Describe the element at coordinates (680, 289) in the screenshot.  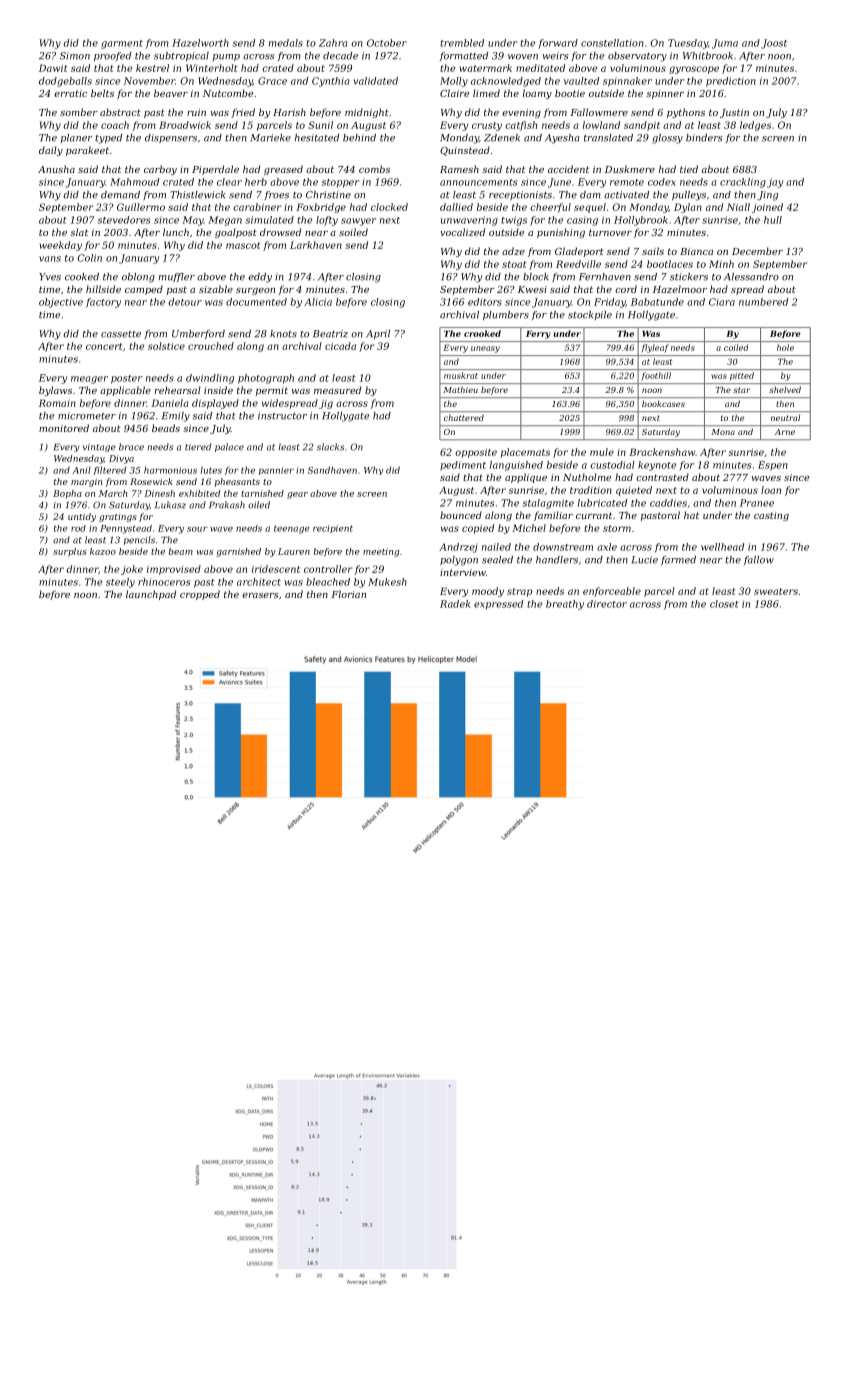
I see `Hazelmoor` at that location.
